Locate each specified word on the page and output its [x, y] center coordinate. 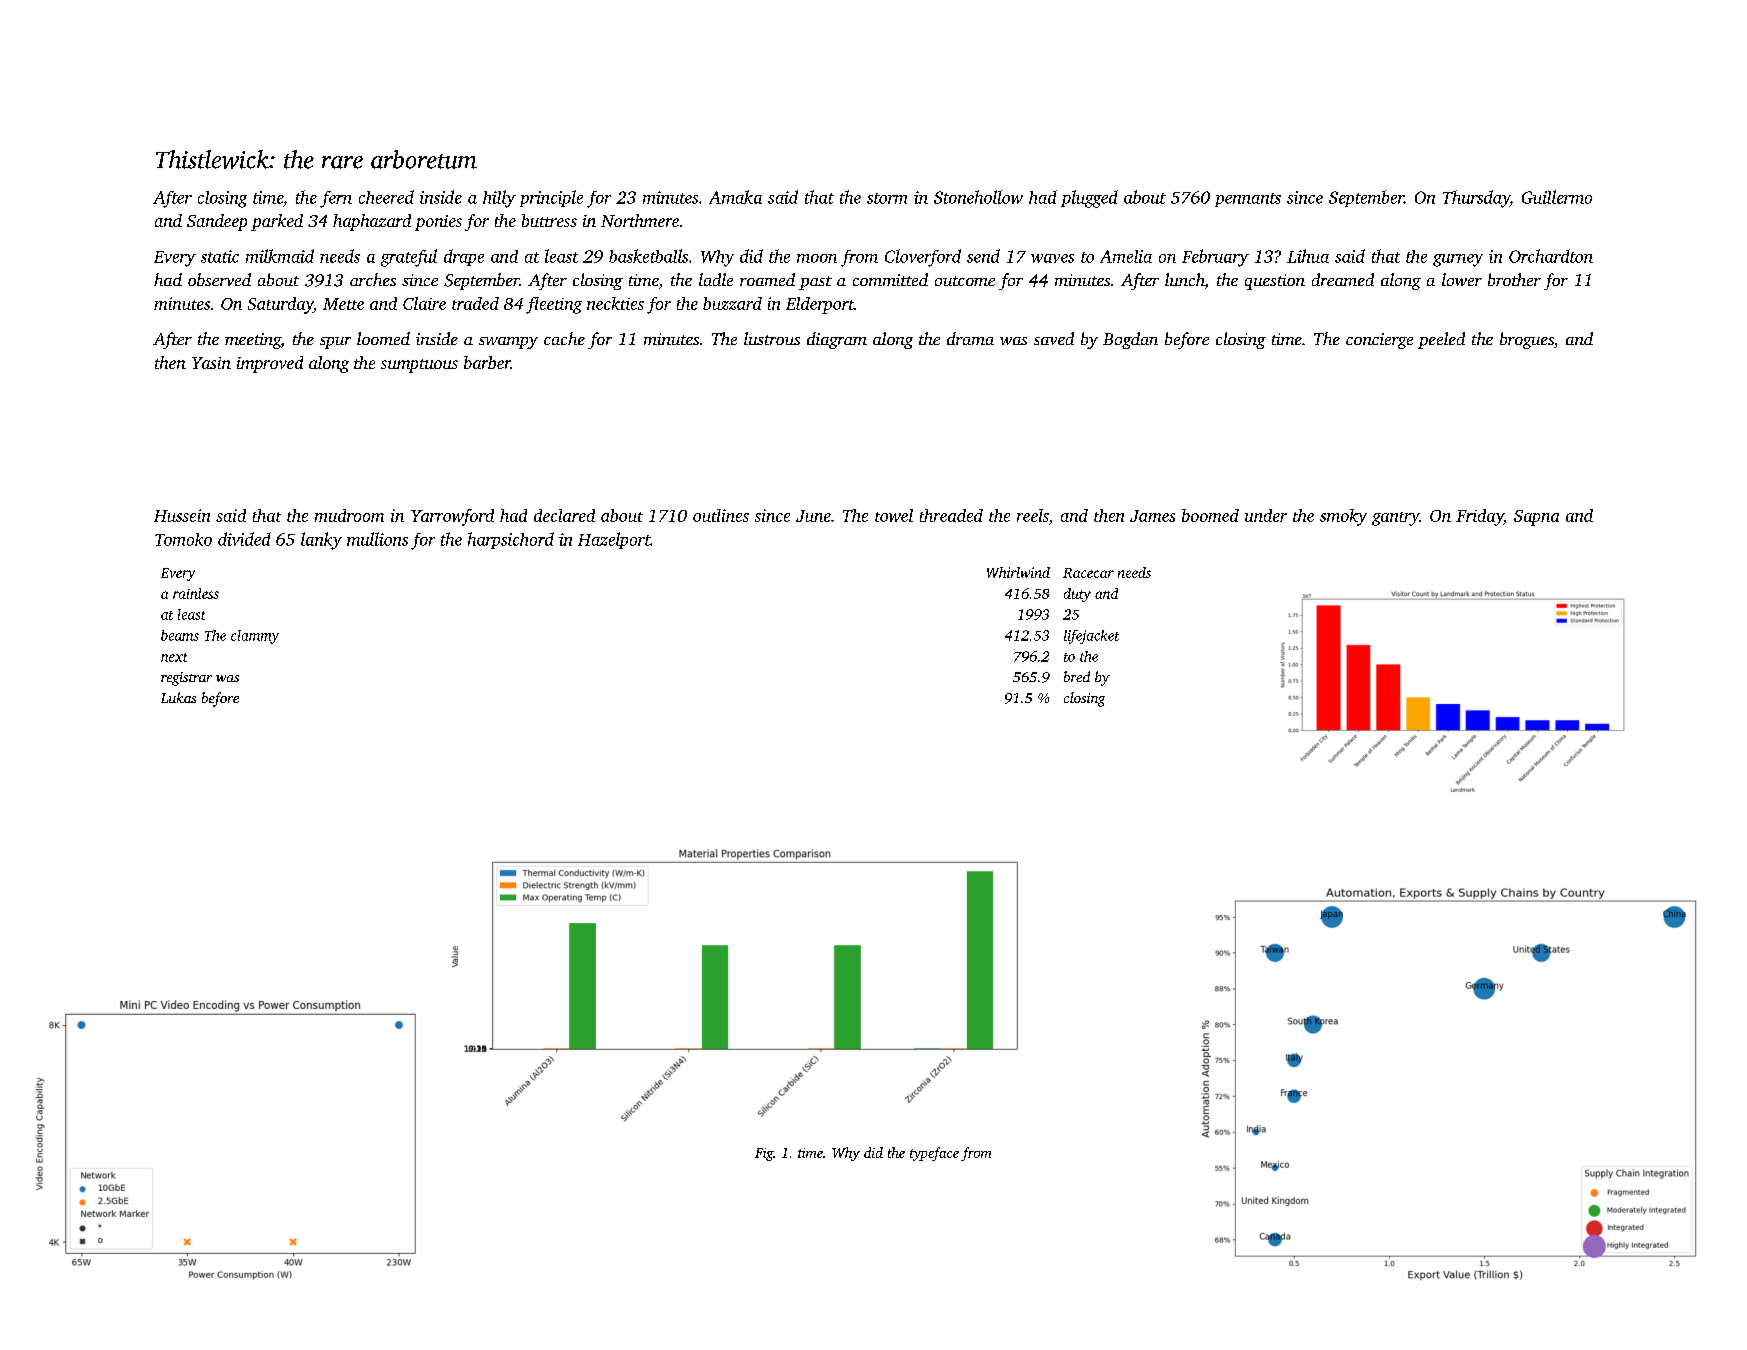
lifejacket [1091, 637]
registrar [186, 679]
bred [1077, 676]
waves [1052, 258]
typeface [934, 1154]
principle [551, 198]
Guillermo [1557, 197]
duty [1077, 595]
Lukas [178, 697]
